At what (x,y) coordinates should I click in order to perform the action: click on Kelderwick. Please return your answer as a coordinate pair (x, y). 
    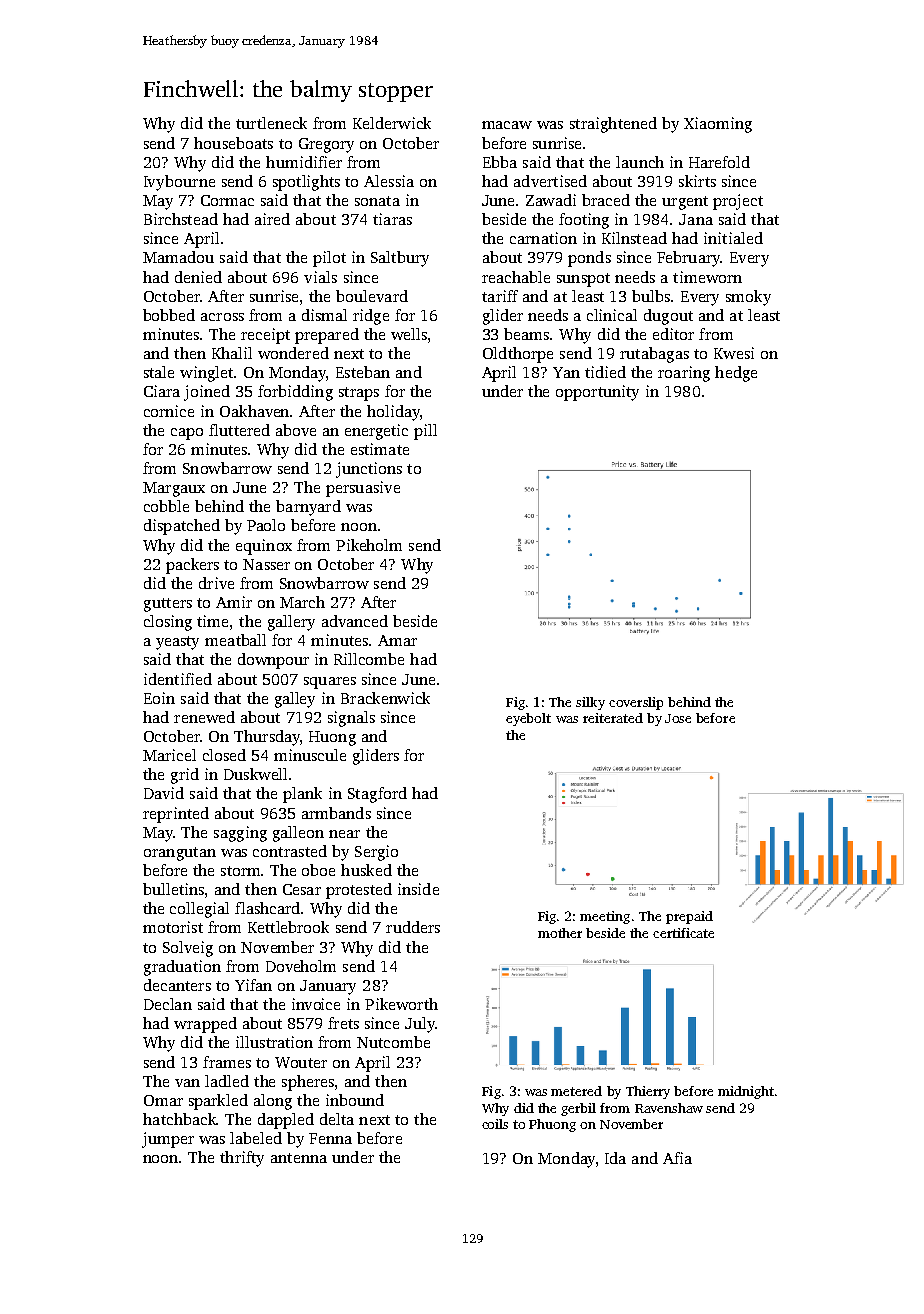
    Looking at the image, I should click on (392, 123).
